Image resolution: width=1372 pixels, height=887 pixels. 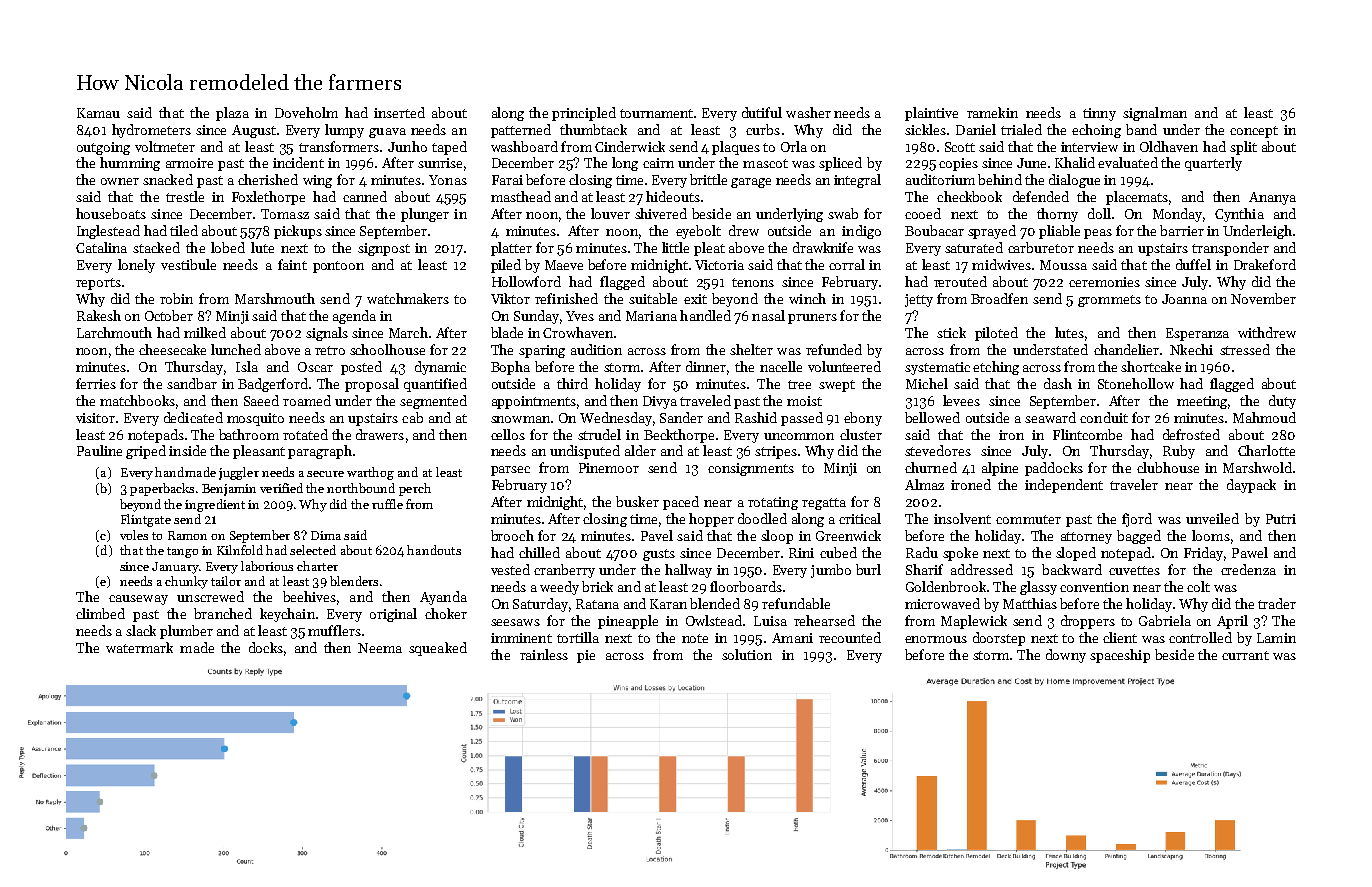 I want to click on Orla, so click(x=794, y=146).
